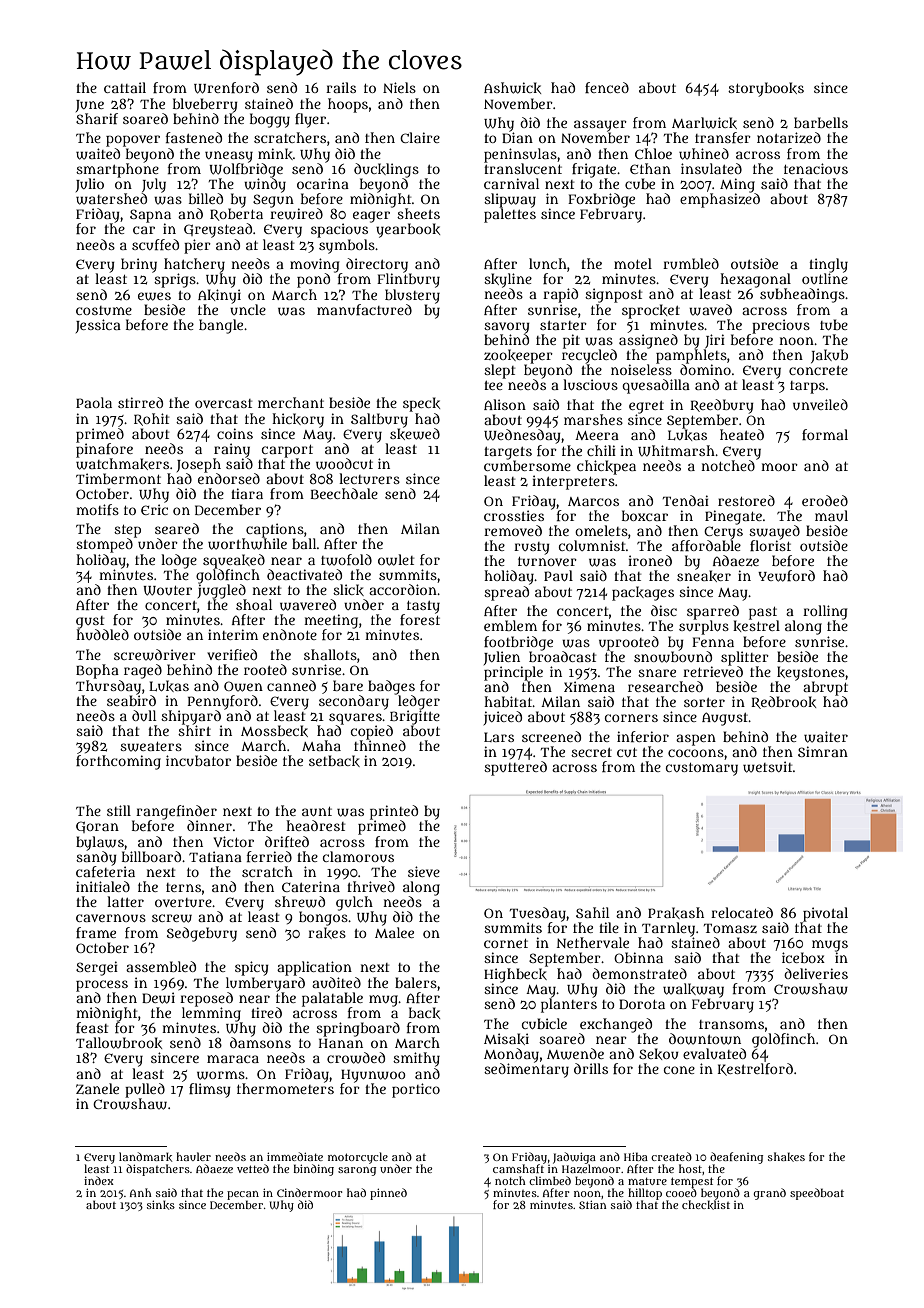 This screenshot has height=1308, width=924. Describe the element at coordinates (139, 265) in the screenshot. I see `briny` at that location.
